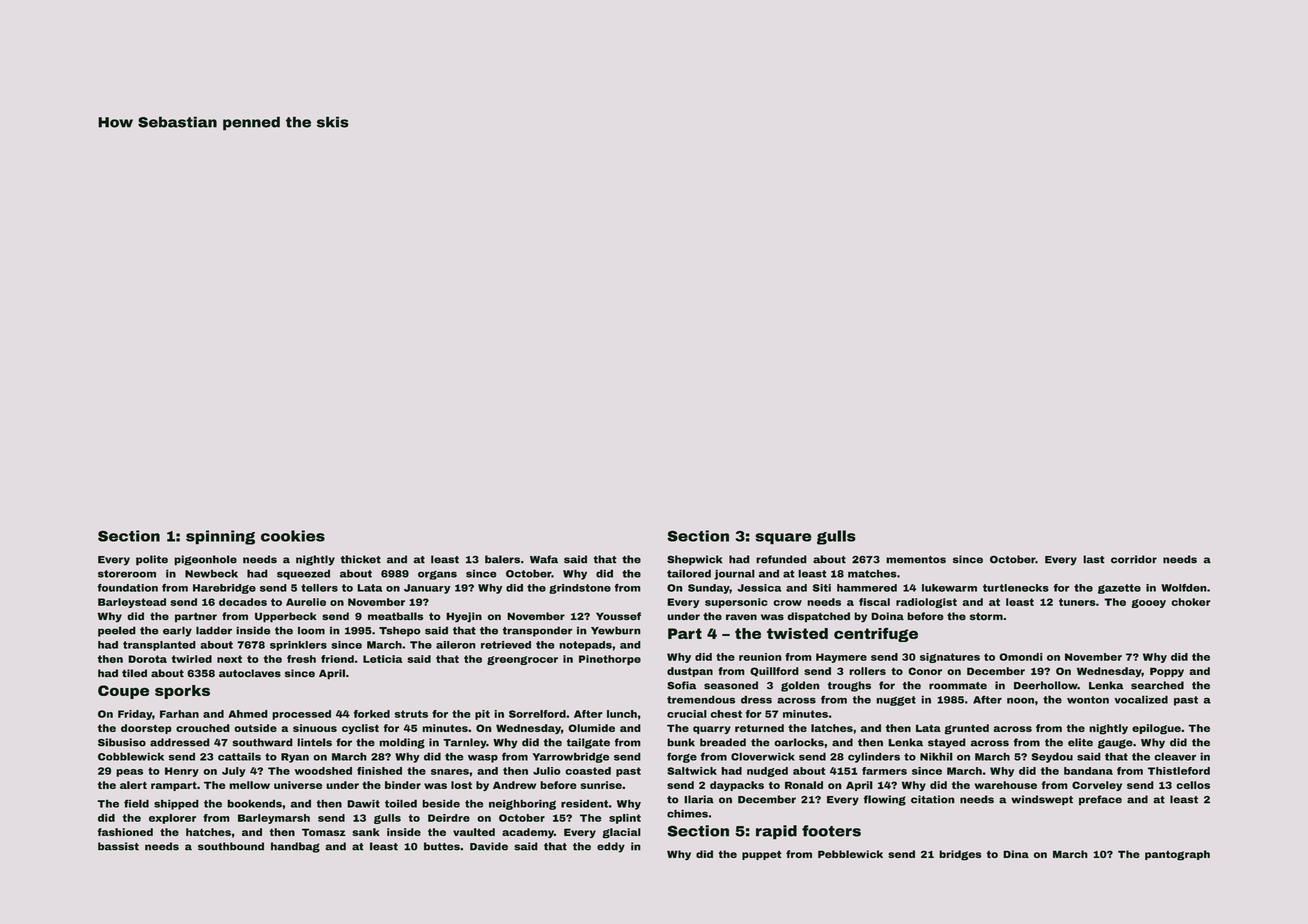 The image size is (1308, 924). I want to click on breaded, so click(723, 742).
